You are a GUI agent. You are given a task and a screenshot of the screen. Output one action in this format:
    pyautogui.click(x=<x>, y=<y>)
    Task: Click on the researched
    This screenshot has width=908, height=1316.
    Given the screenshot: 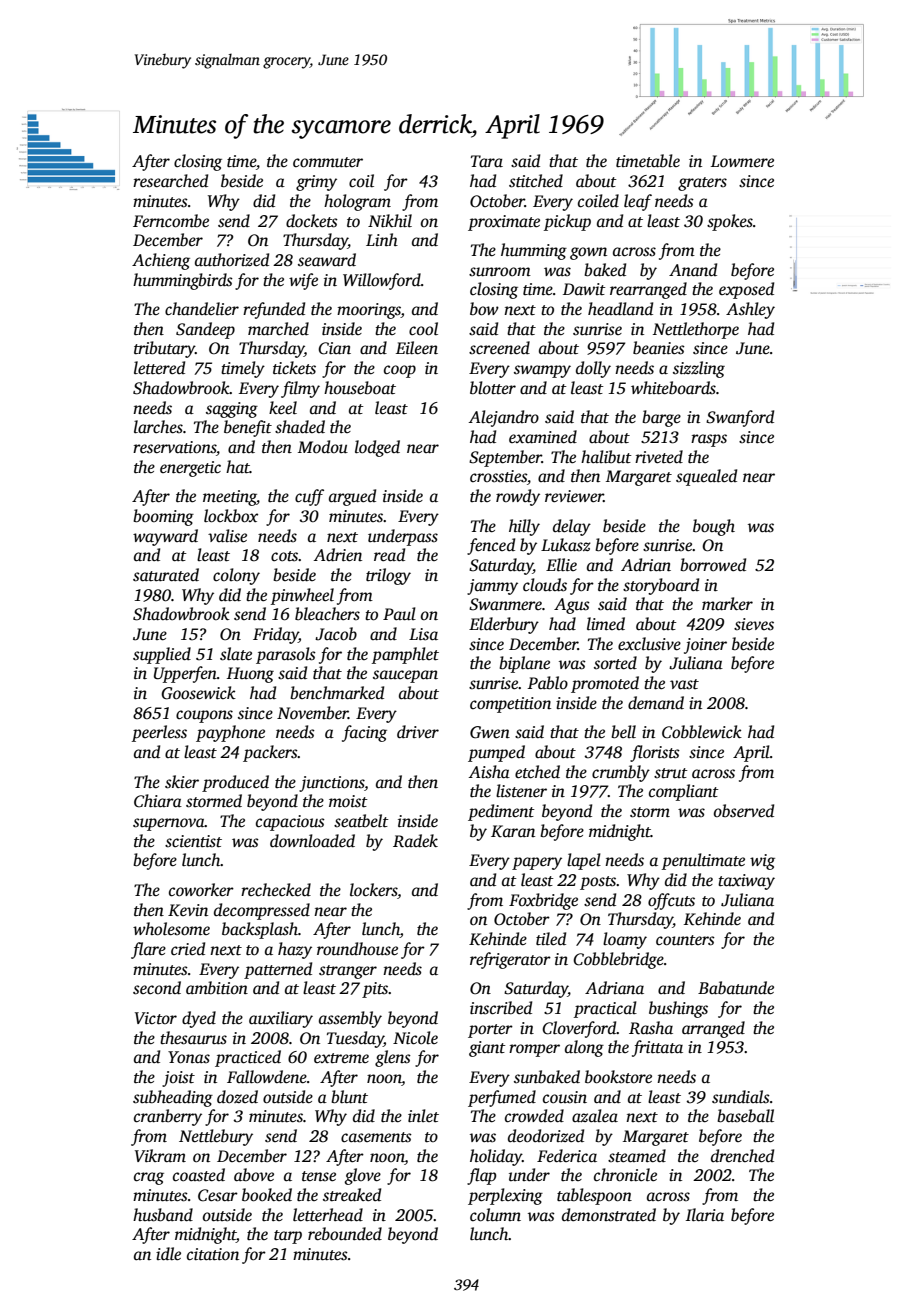 What is the action you would take?
    pyautogui.click(x=170, y=181)
